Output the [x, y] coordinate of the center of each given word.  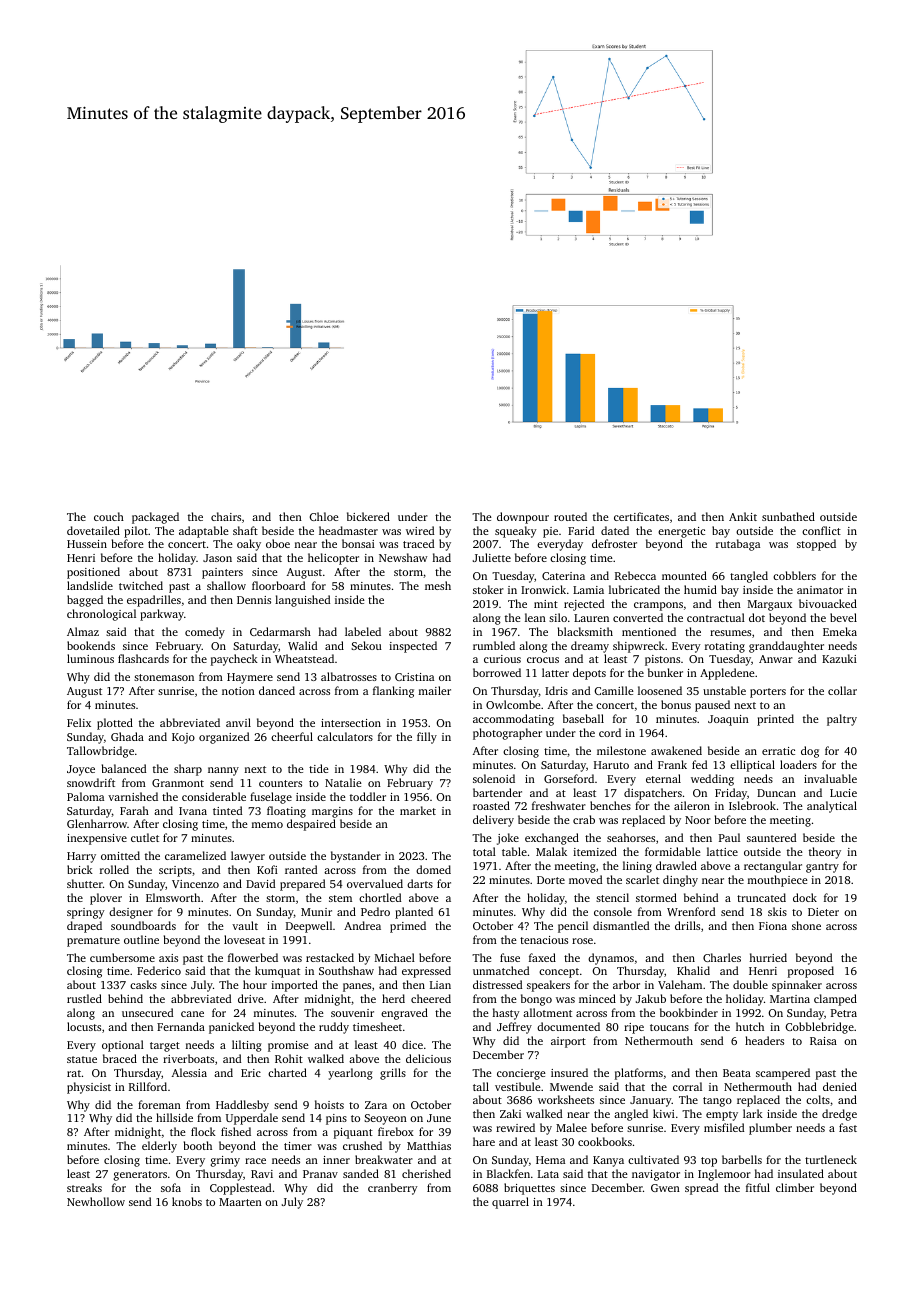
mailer [435, 690]
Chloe [324, 516]
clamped [835, 1000]
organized [224, 738]
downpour [523, 518]
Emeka [840, 631]
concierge [521, 1074]
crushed [362, 1145]
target [165, 1047]
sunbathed [788, 516]
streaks [84, 1187]
